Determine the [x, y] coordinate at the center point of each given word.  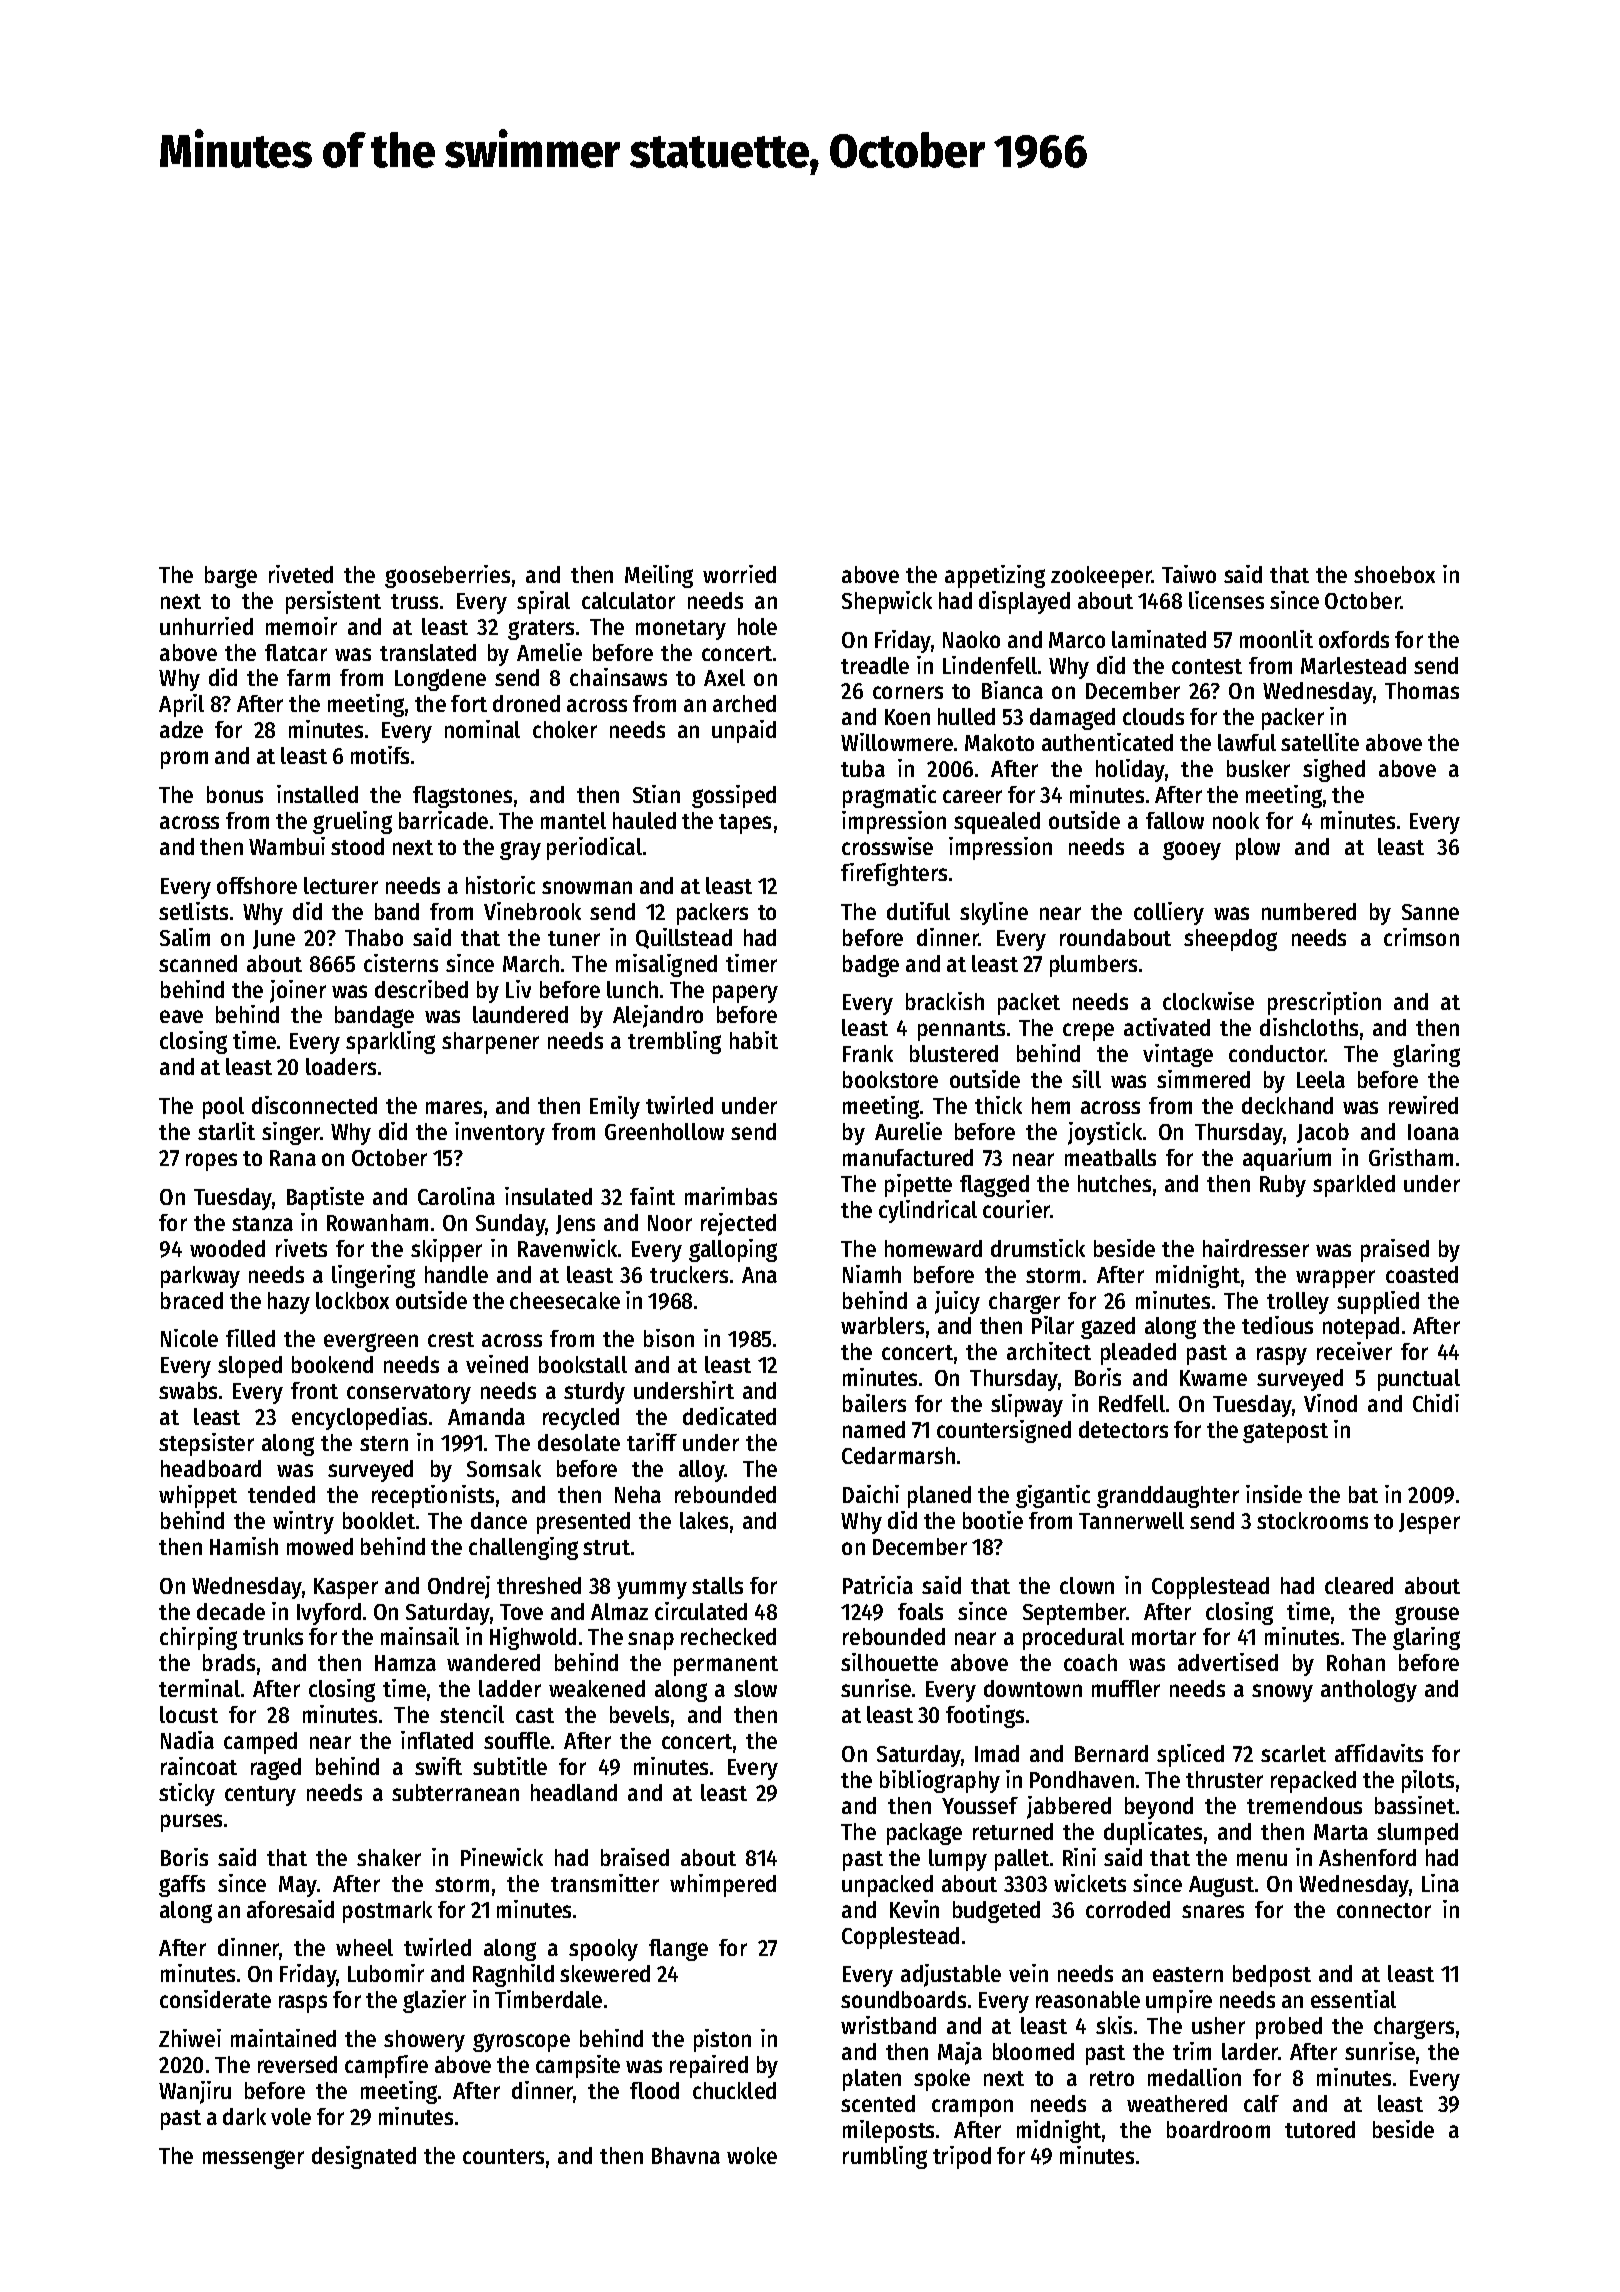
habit [754, 1040]
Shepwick [887, 602]
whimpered [723, 1885]
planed [939, 1497]
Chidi [1436, 1403]
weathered [1177, 2103]
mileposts [888, 2131]
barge [231, 577]
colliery [1169, 913]
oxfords [1354, 639]
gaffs [182, 1886]
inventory [500, 1133]
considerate [215, 1999]
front [314, 1390]
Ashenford [1367, 1857]
